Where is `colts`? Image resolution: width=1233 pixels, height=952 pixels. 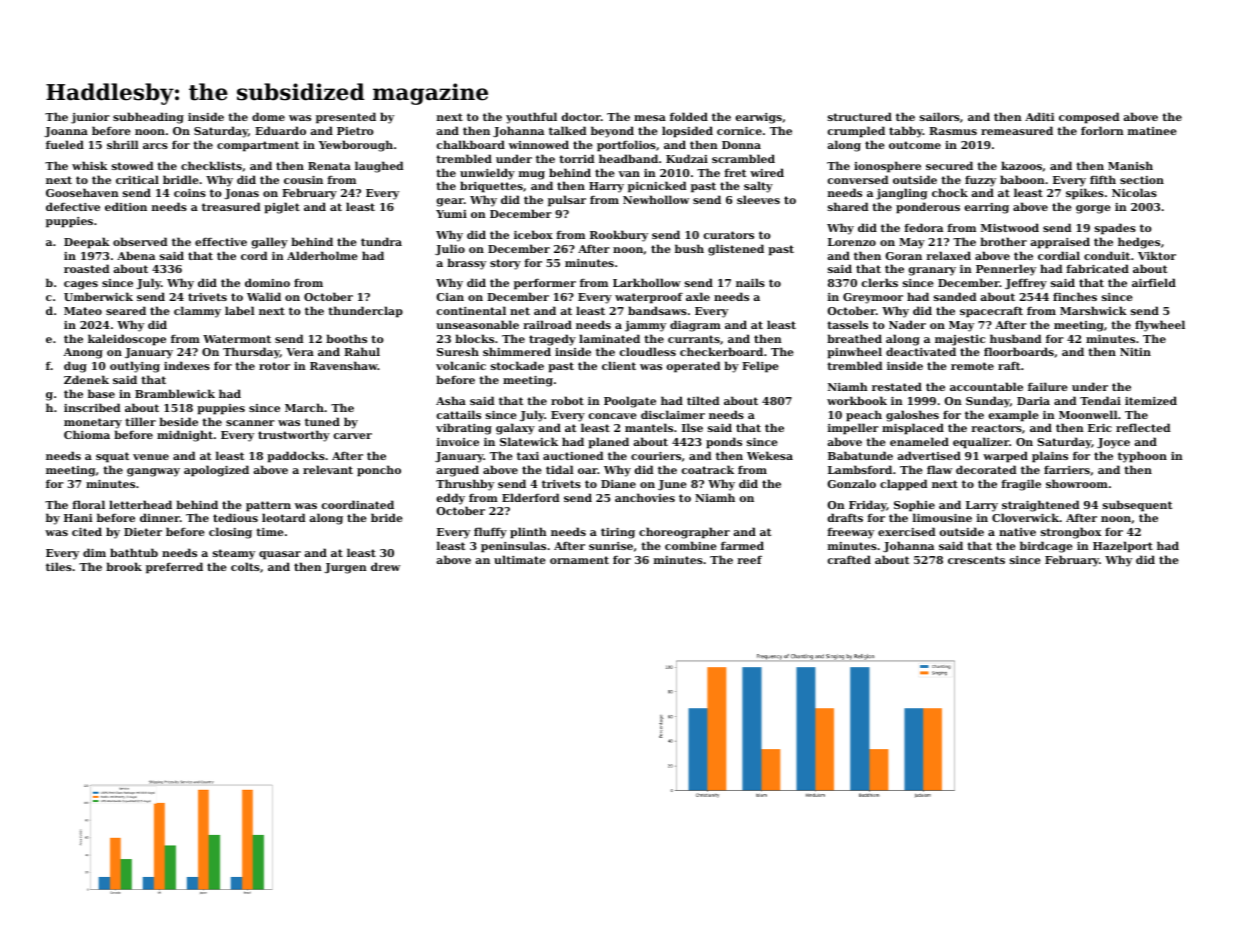 colts is located at coordinates (245, 566).
